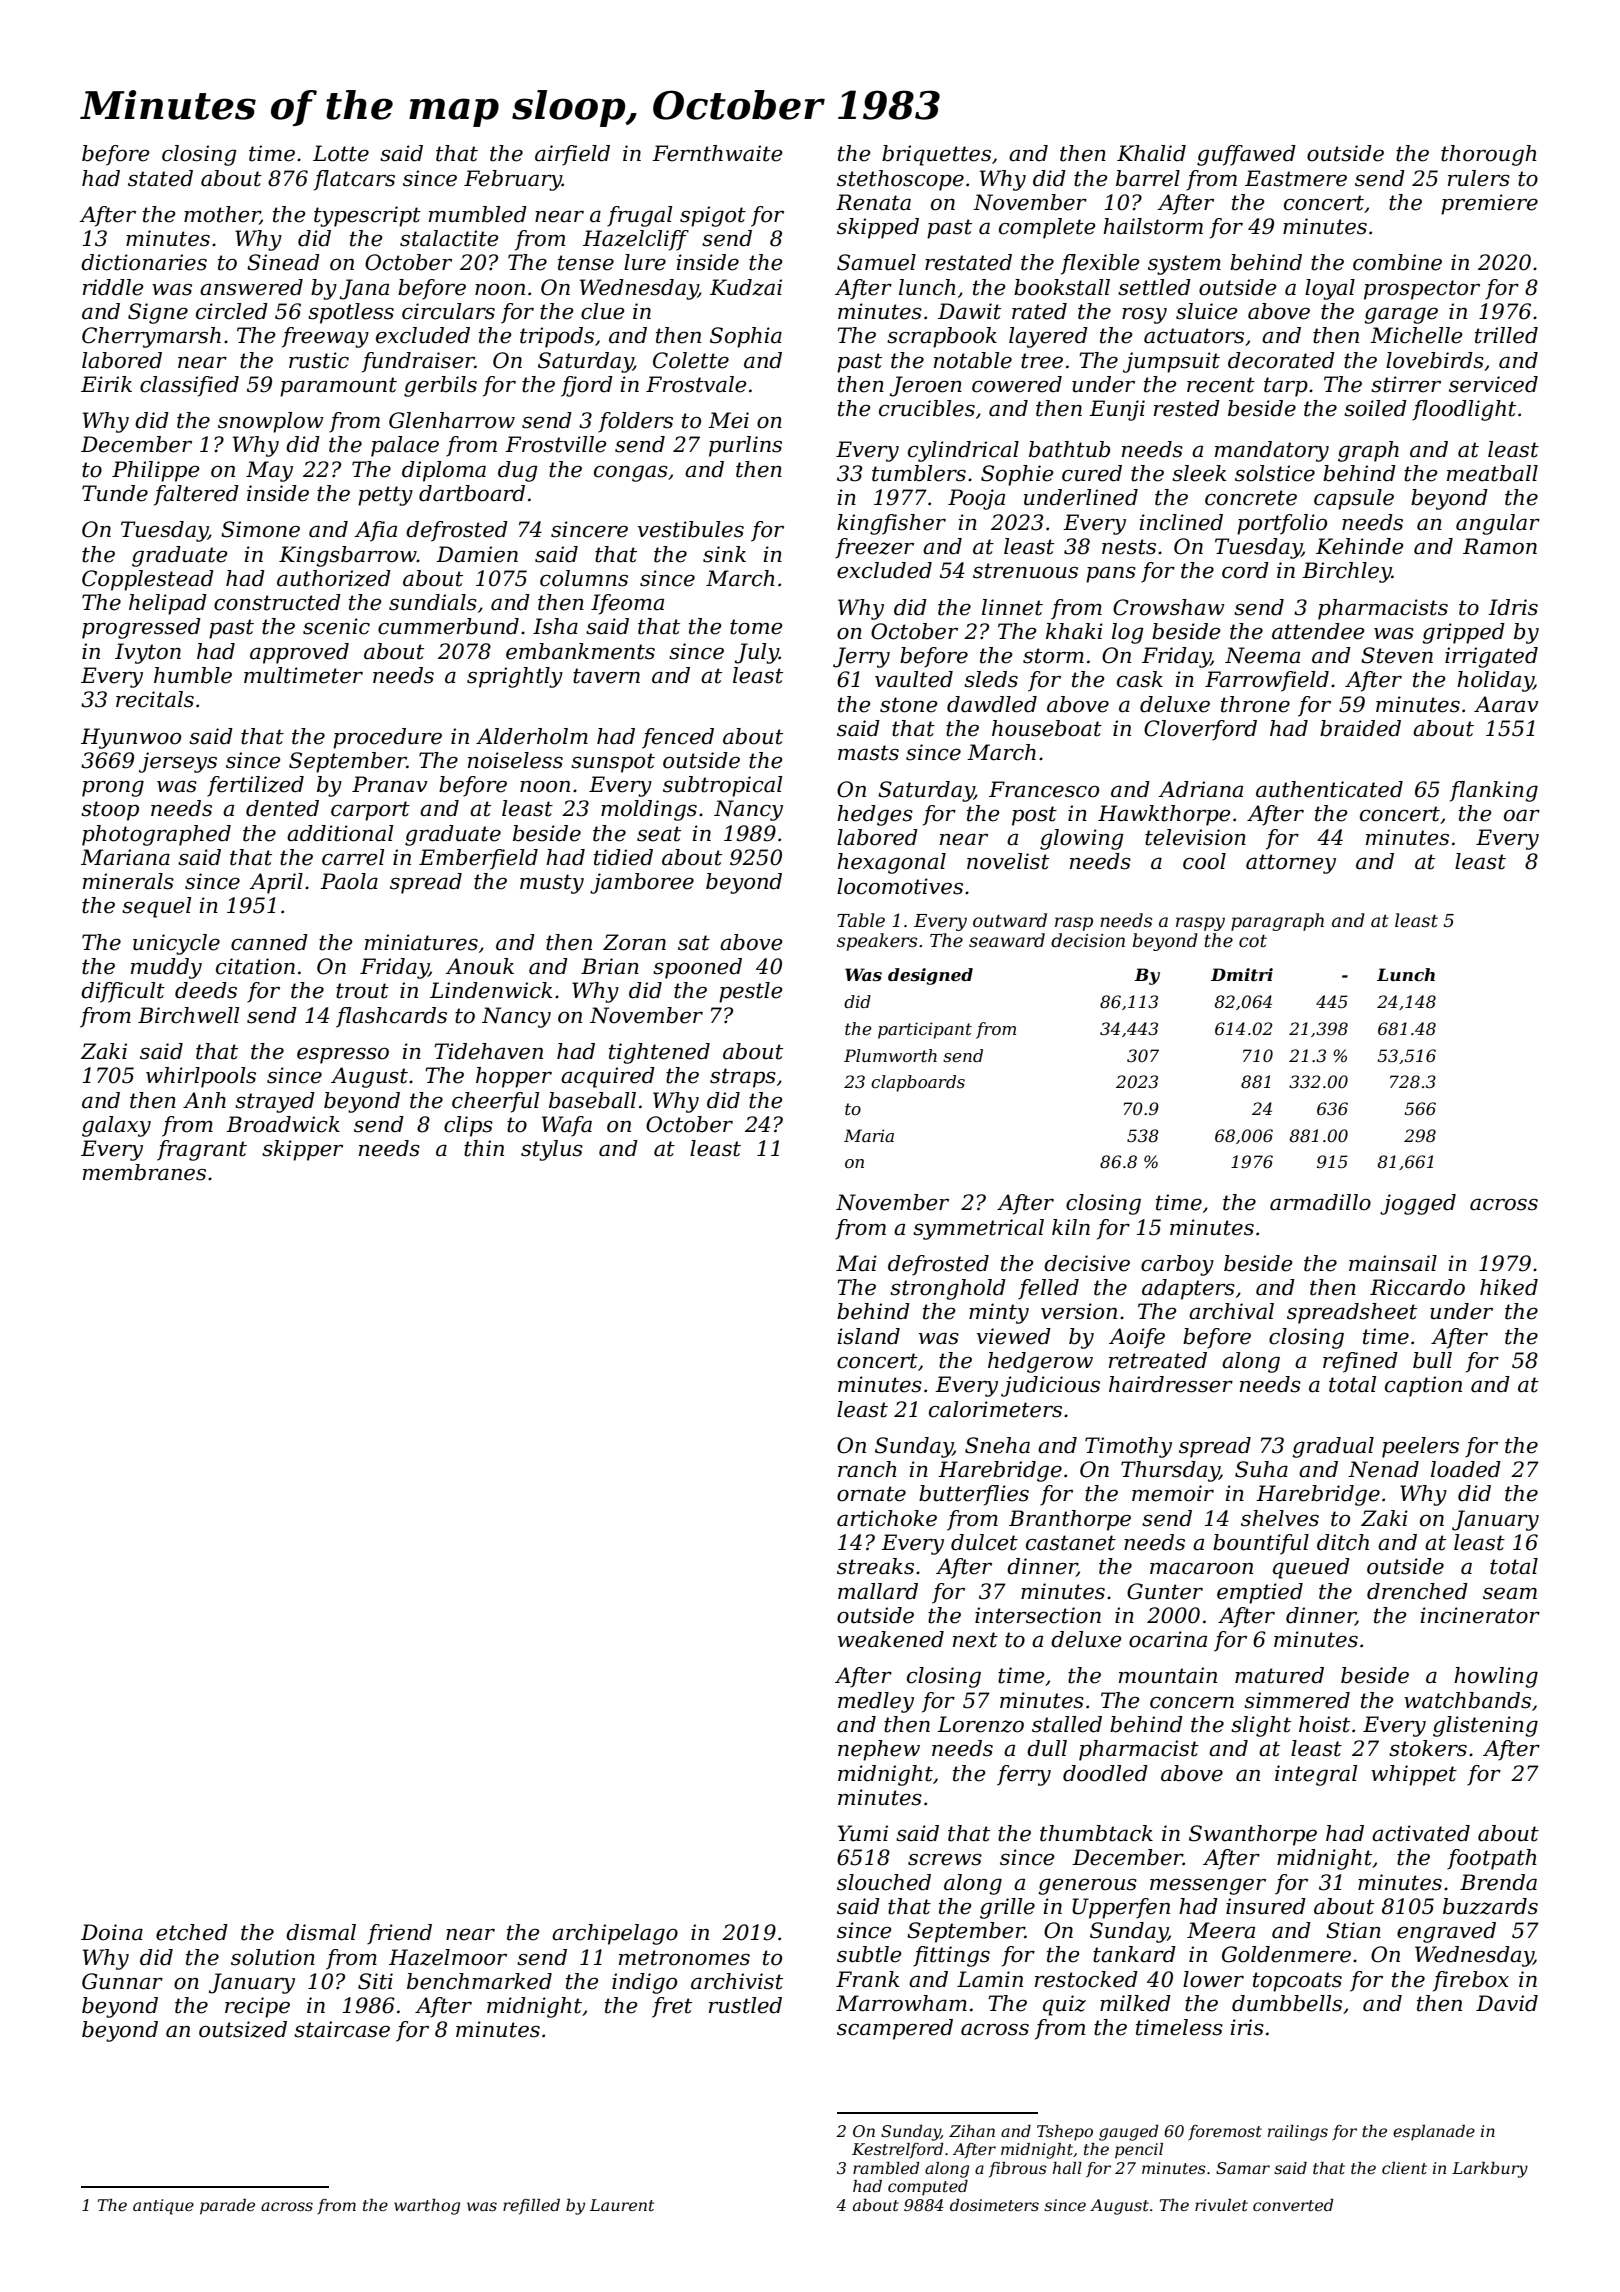 This document has width=1620, height=2292. Describe the element at coordinates (1096, 1833) in the document. I see `thumbtack` at that location.
